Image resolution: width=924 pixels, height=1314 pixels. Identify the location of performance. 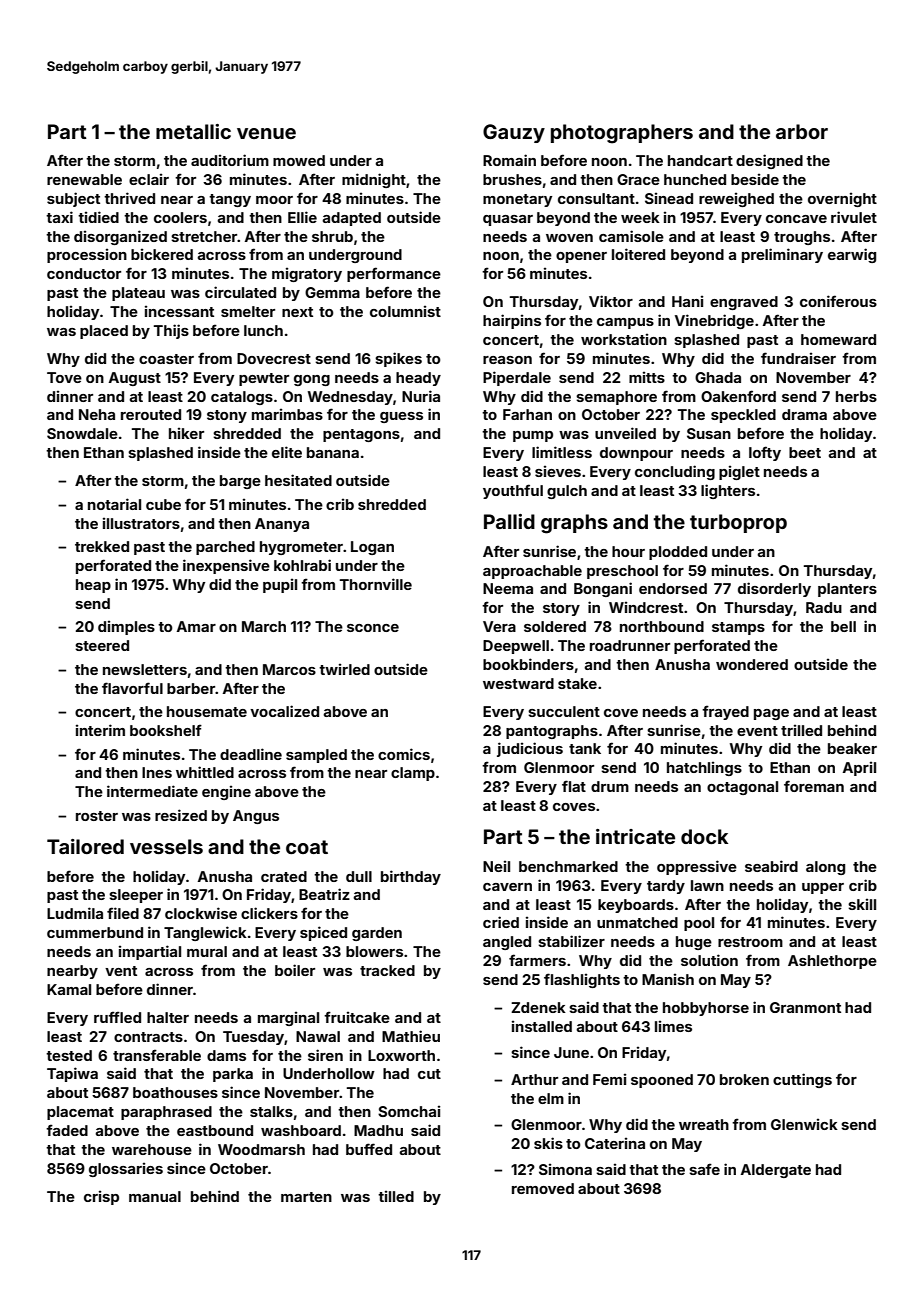
(394, 274).
